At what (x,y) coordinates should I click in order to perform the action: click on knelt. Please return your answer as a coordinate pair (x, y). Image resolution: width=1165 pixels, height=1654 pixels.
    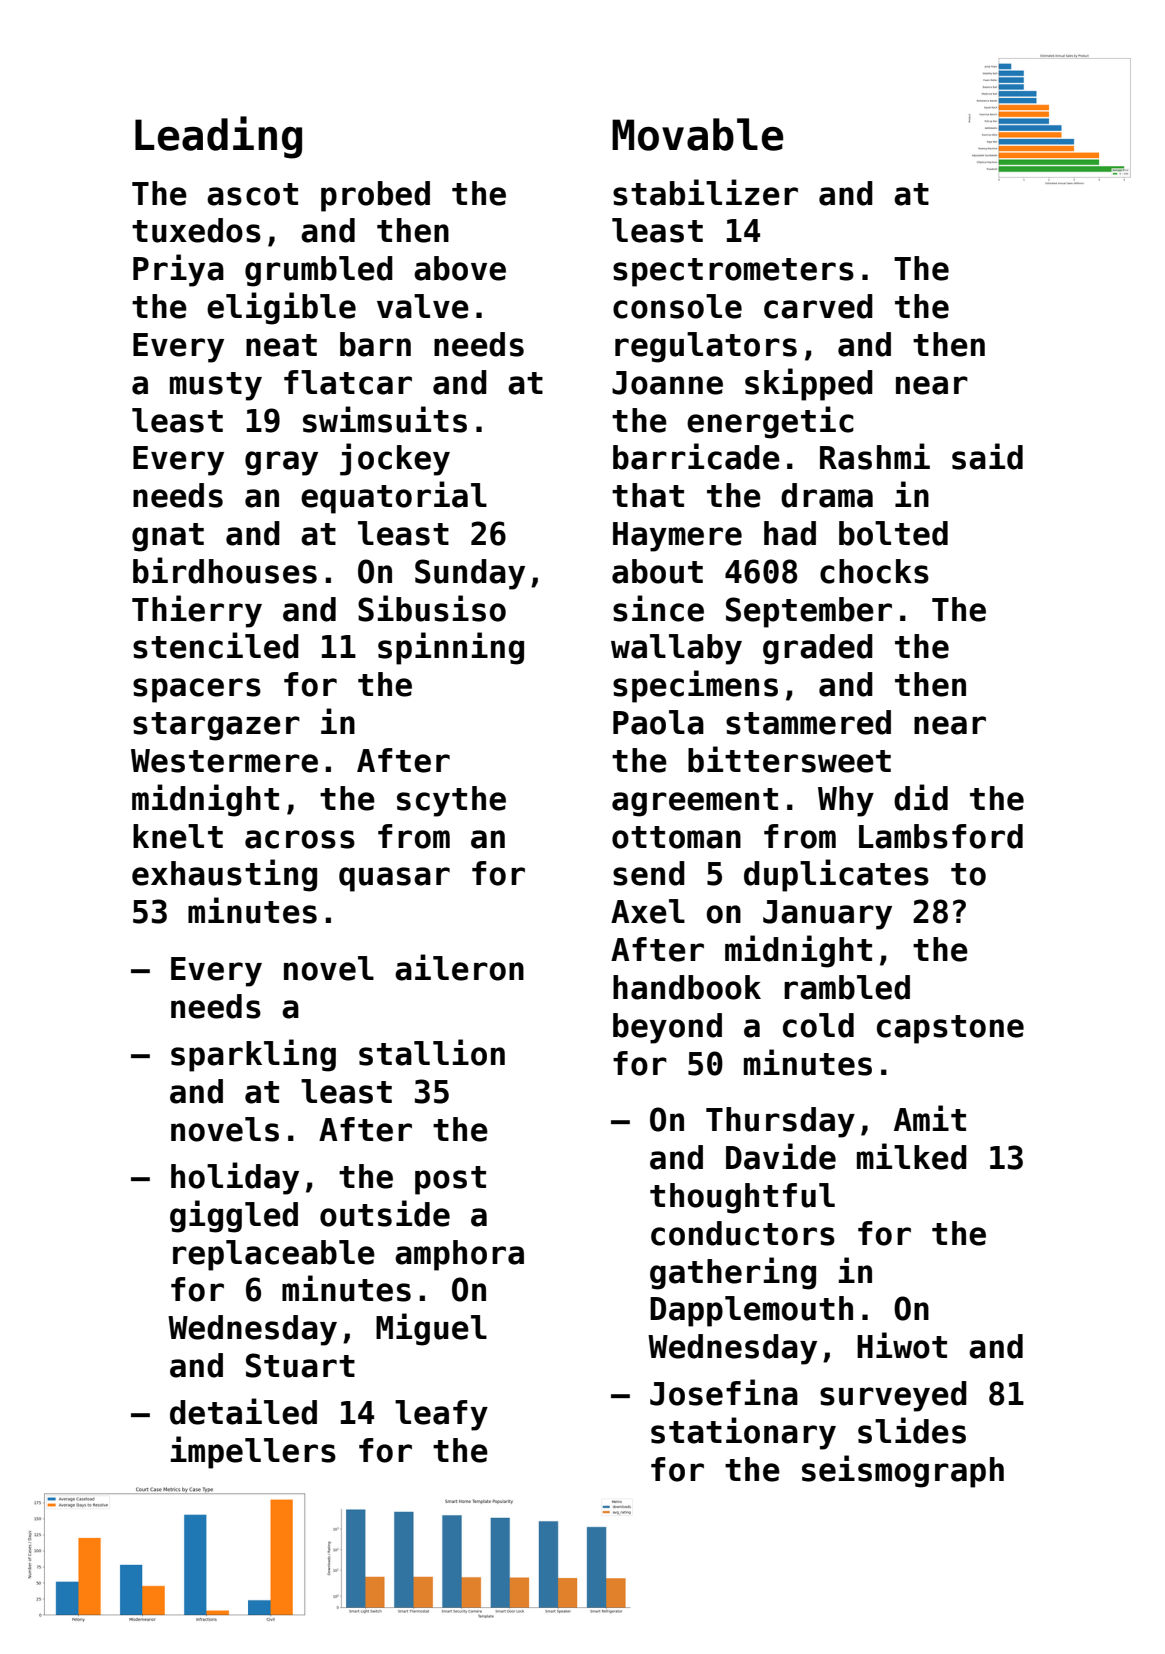
    Looking at the image, I should click on (178, 836).
